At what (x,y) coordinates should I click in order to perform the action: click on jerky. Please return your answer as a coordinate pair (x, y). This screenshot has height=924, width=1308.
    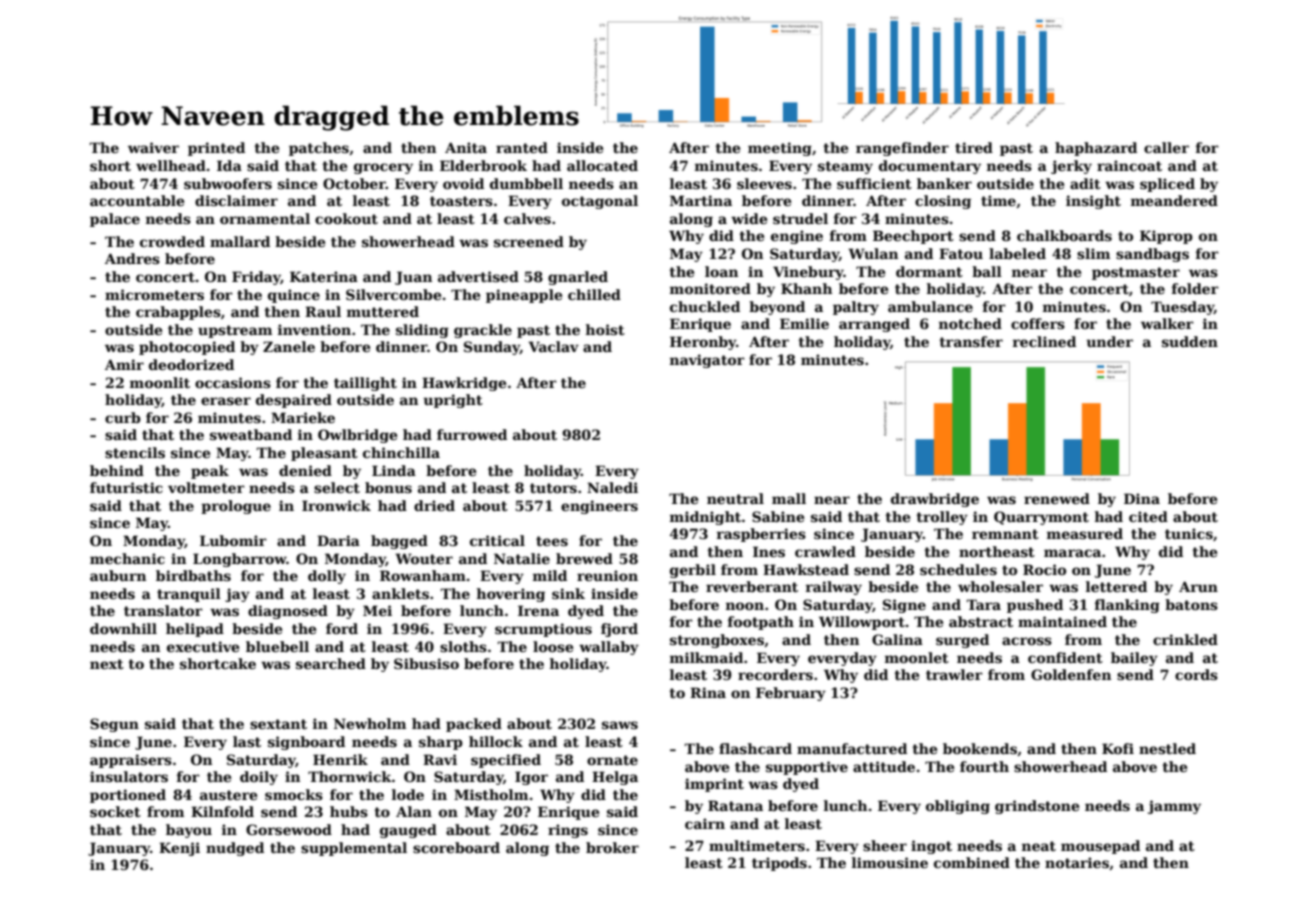
    Looking at the image, I should click on (1071, 167).
